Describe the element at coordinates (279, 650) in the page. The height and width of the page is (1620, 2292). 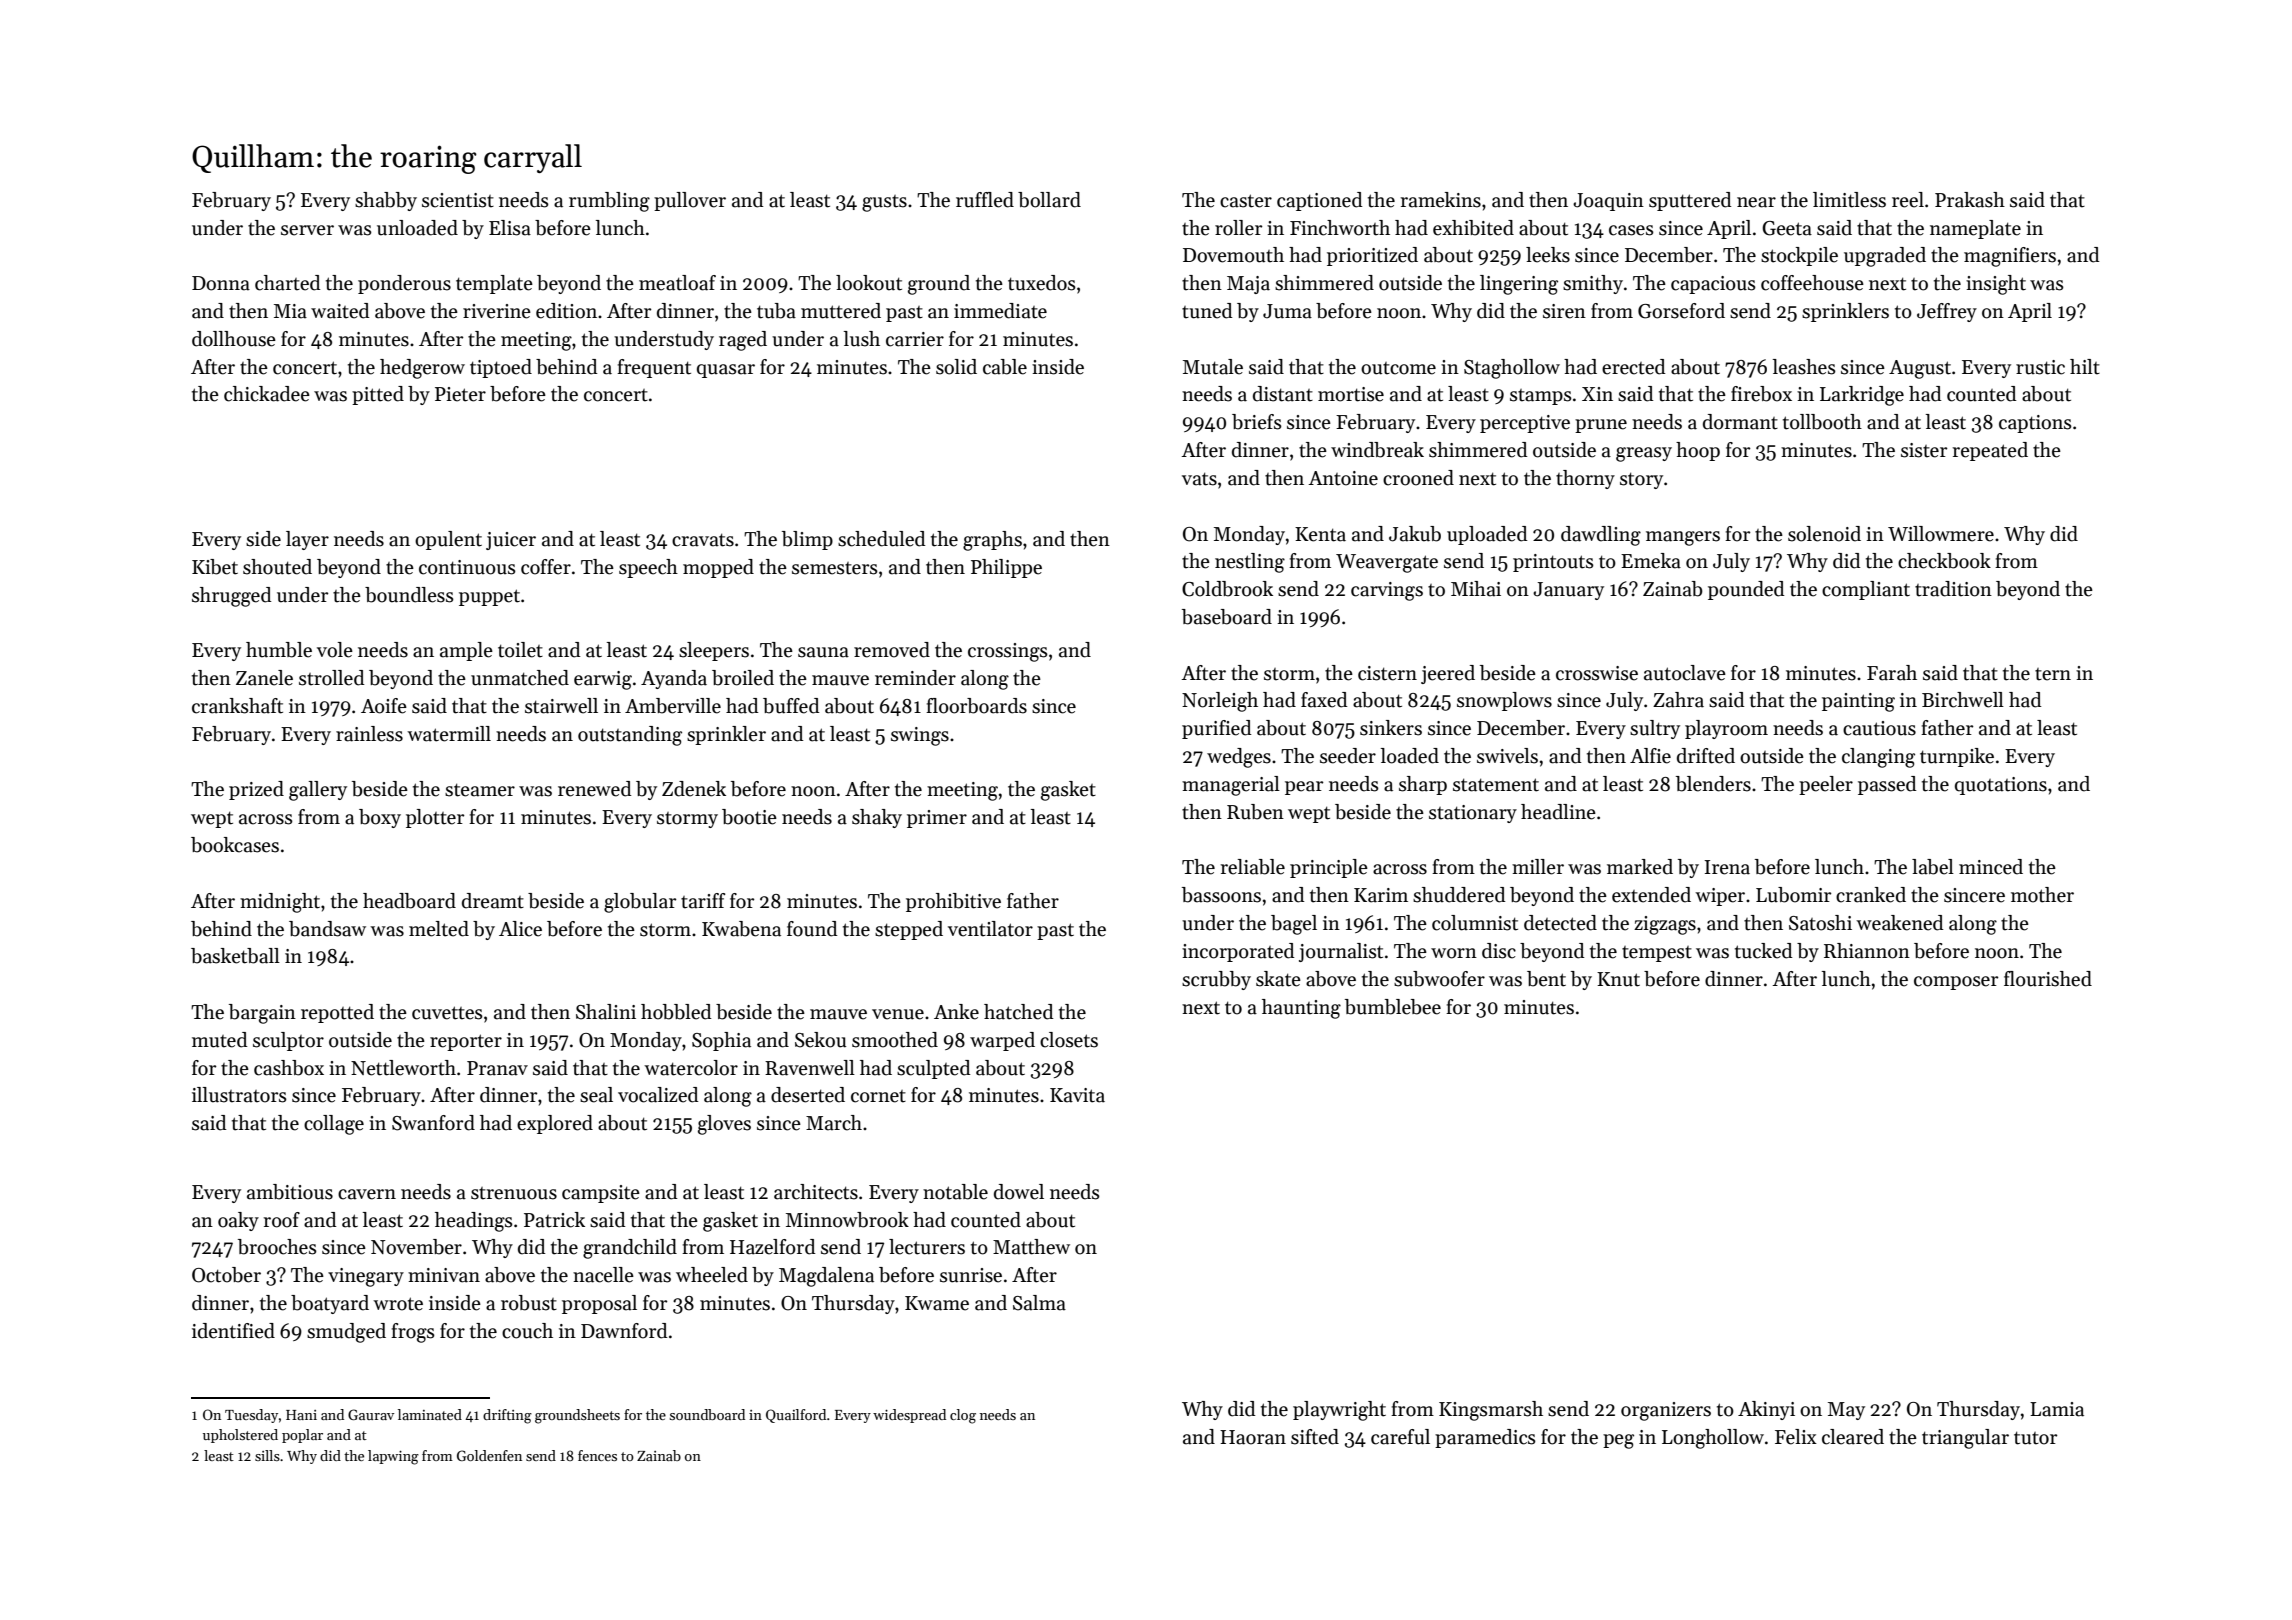
I see `humble` at that location.
